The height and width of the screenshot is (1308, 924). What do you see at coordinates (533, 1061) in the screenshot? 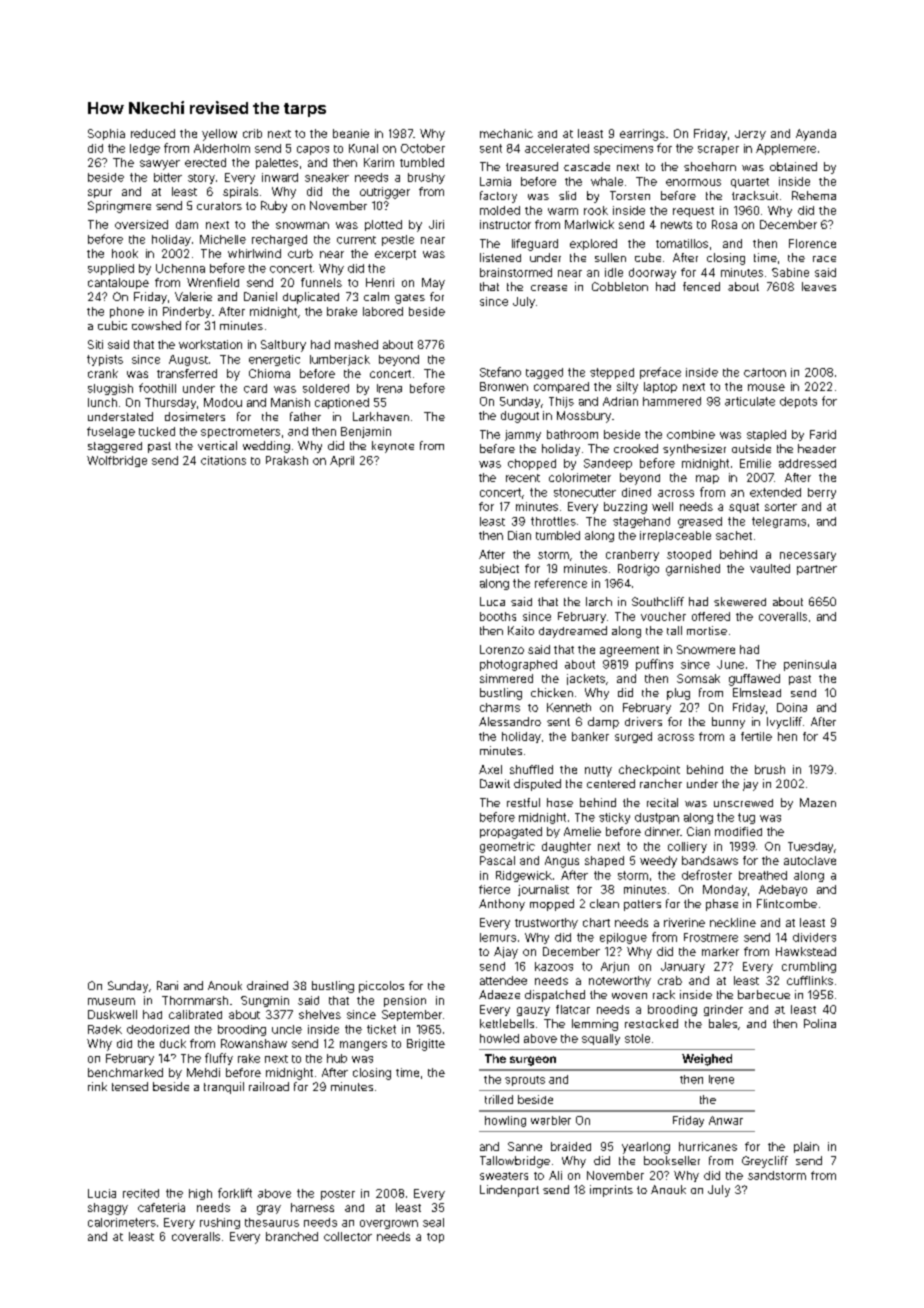
I see `surgeon` at bounding box center [533, 1061].
